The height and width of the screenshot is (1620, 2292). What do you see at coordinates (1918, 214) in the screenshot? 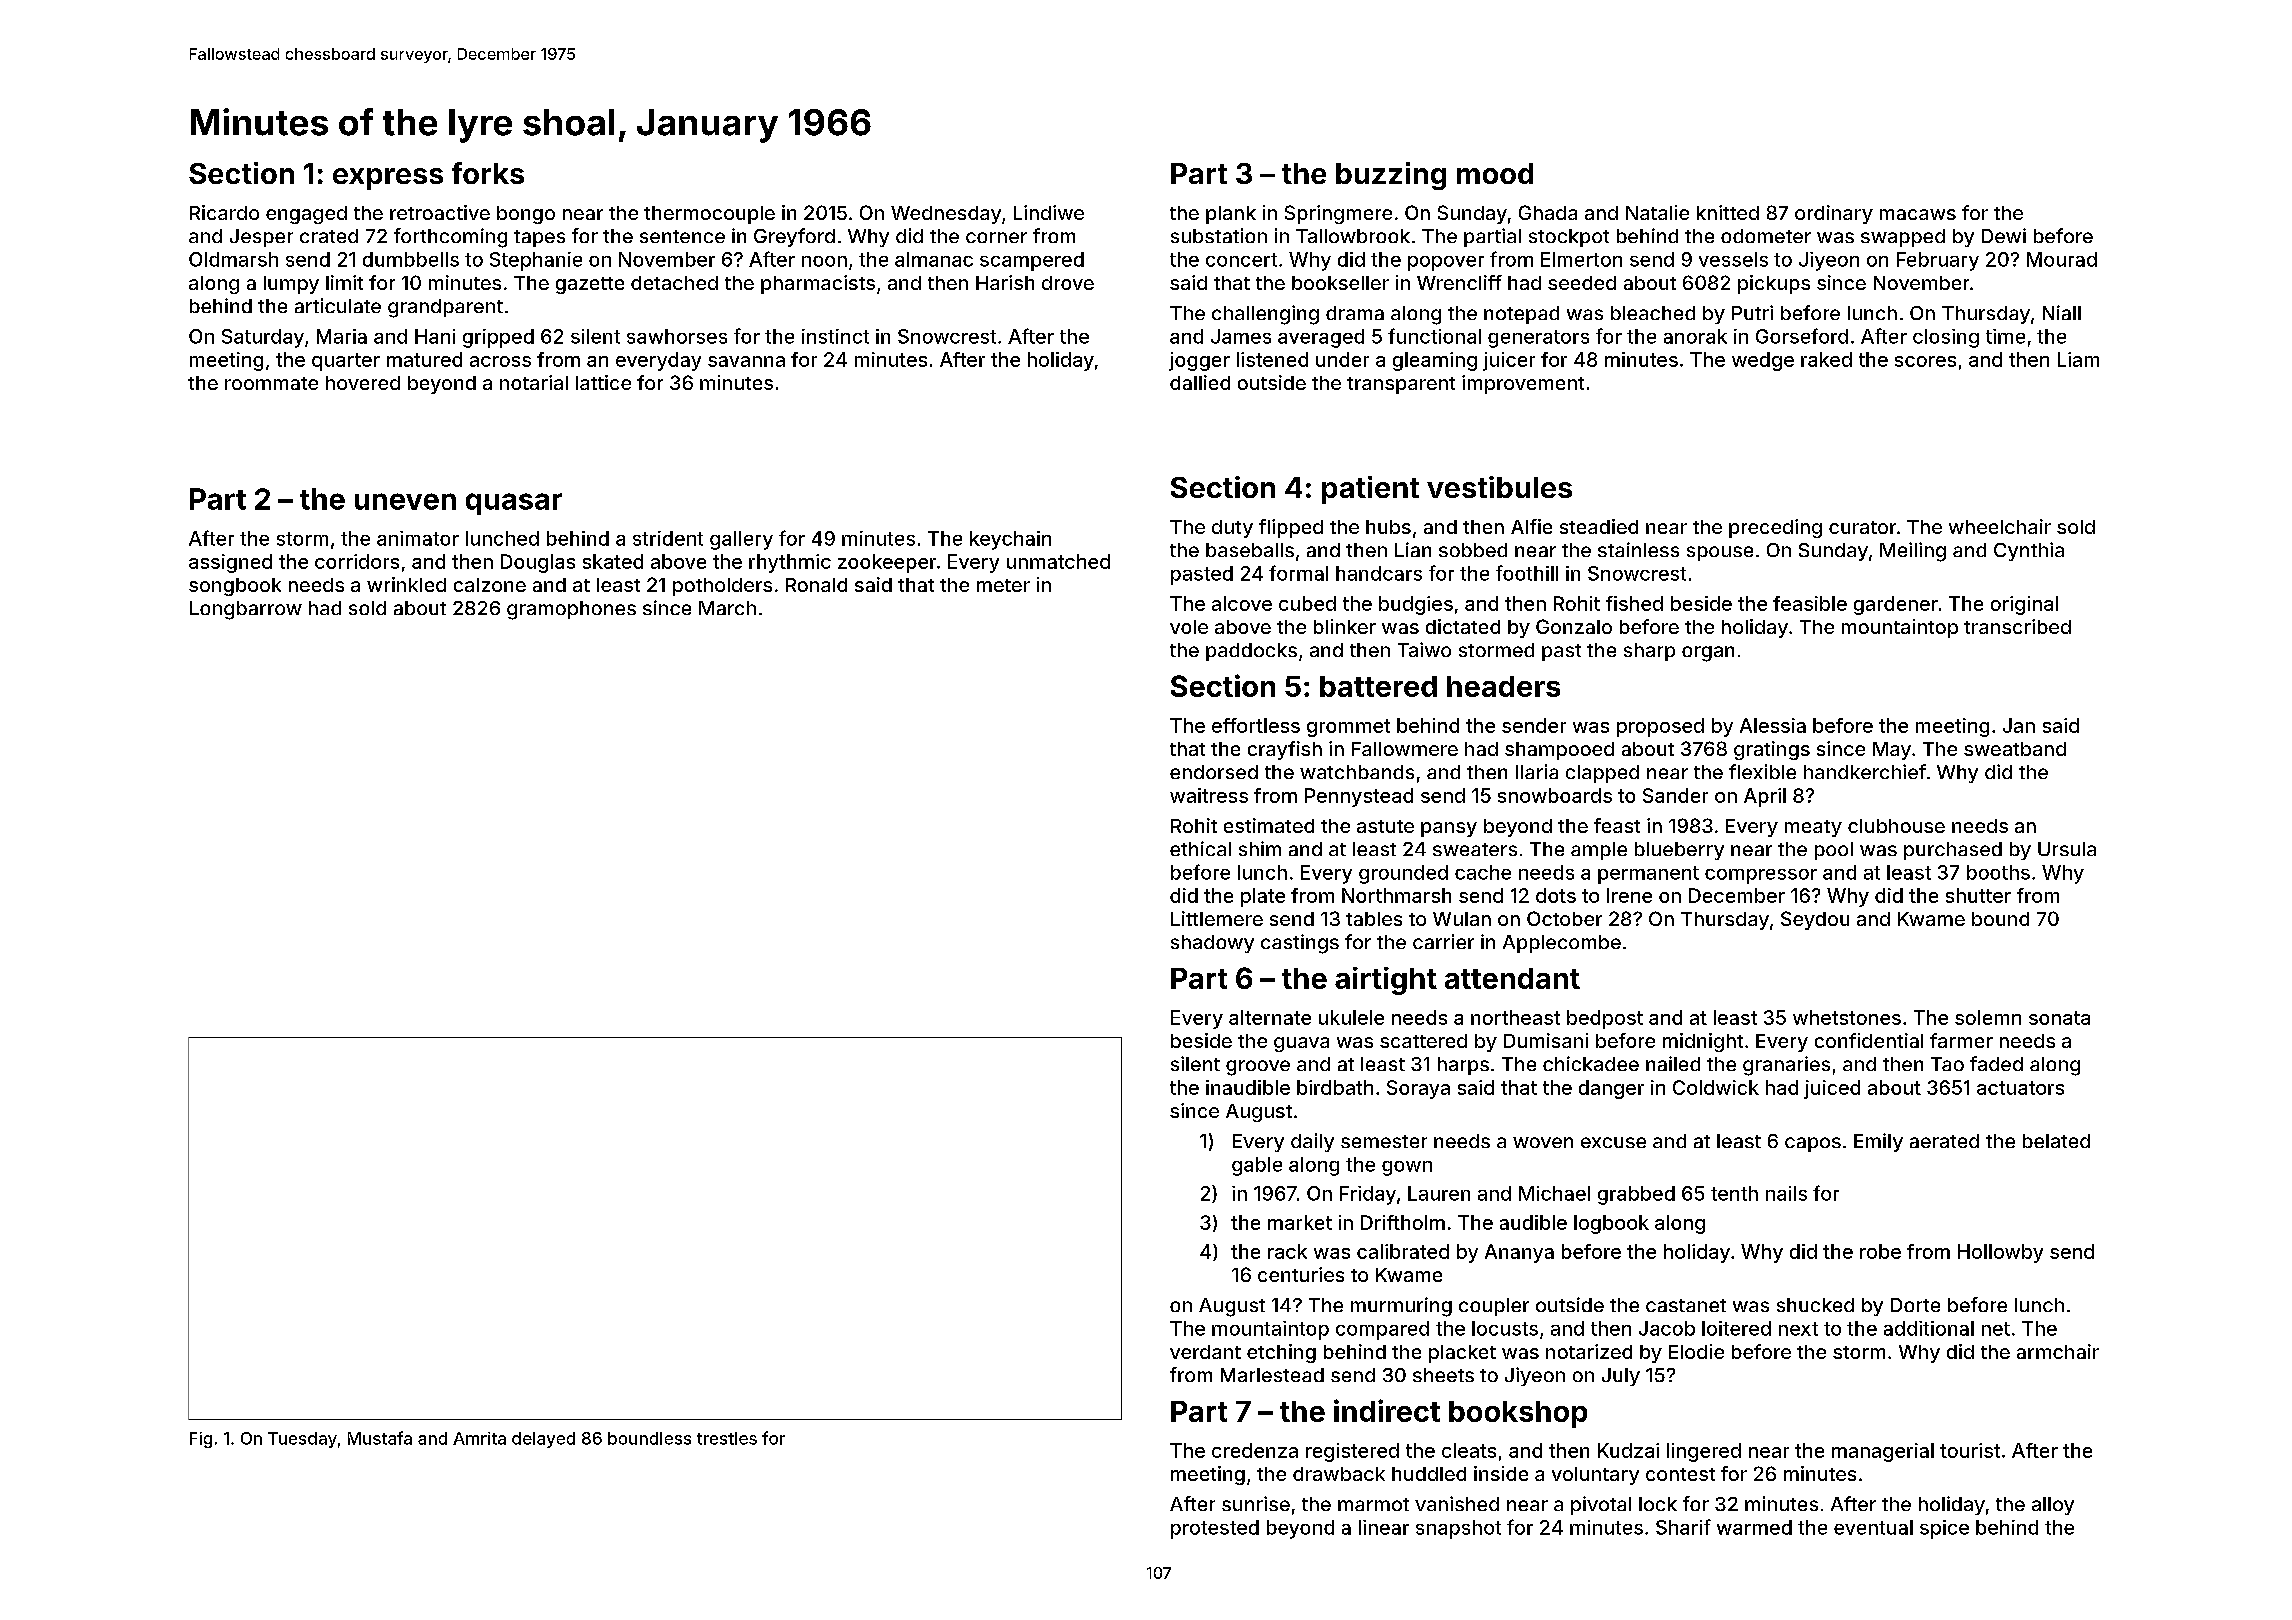
I see `macaws` at bounding box center [1918, 214].
